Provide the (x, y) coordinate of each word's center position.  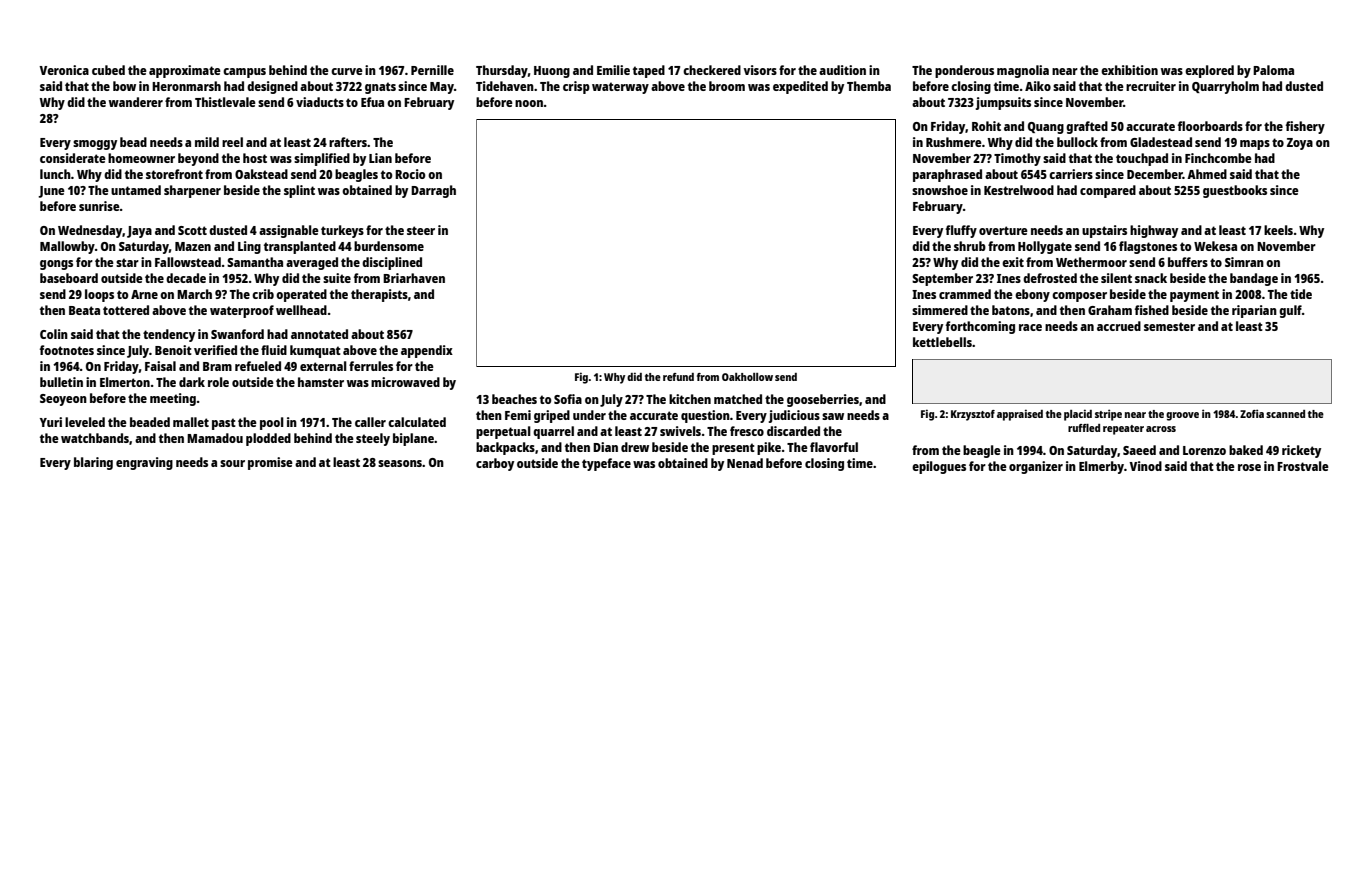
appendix (427, 351)
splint (299, 191)
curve (347, 71)
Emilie (613, 70)
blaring (93, 463)
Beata (84, 310)
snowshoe (940, 190)
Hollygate (1045, 247)
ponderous (964, 71)
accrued (1119, 326)
